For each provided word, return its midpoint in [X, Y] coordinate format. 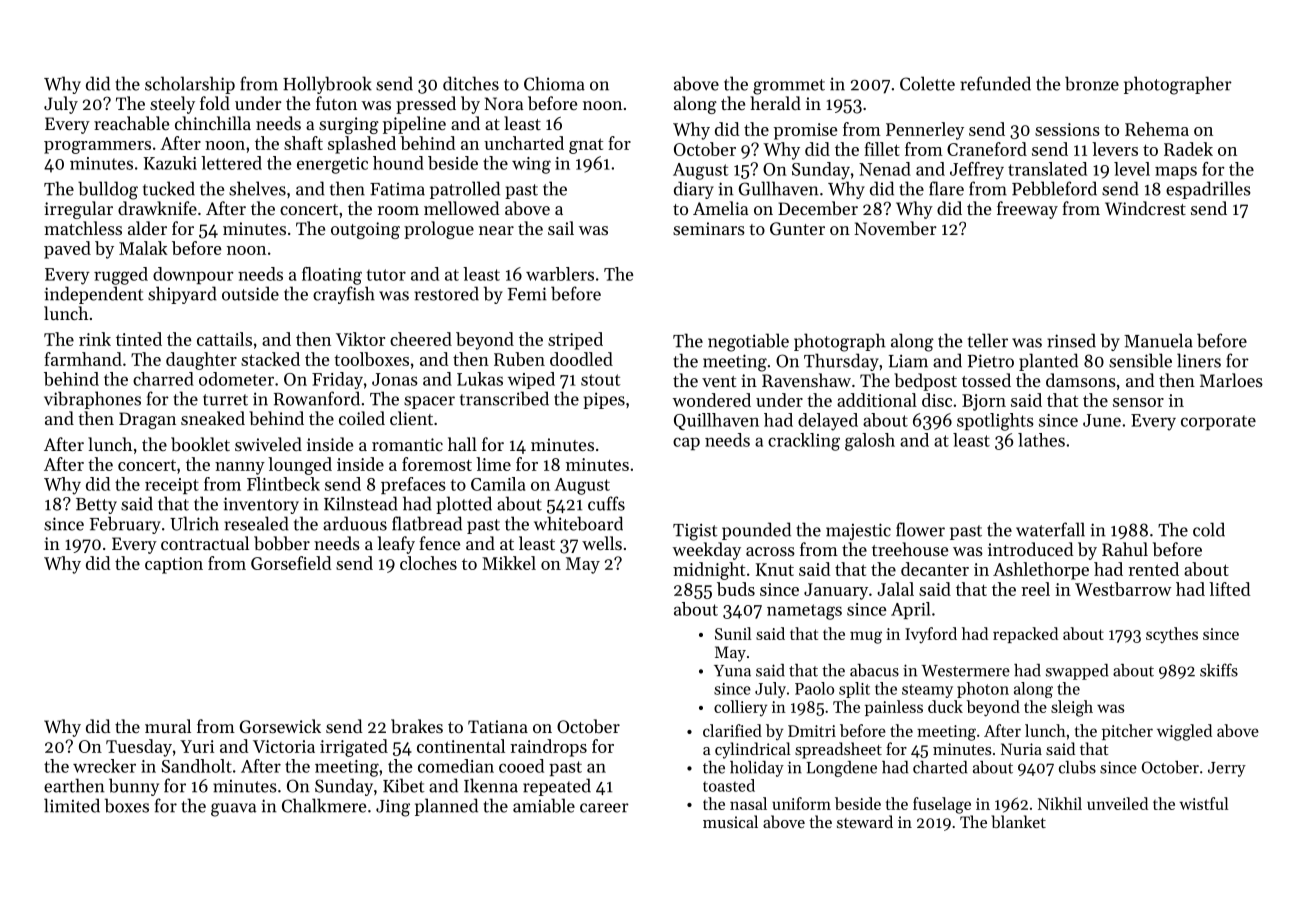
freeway [1027, 210]
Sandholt [197, 766]
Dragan [147, 420]
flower [920, 529]
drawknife [157, 208]
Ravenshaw [806, 380]
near [496, 230]
